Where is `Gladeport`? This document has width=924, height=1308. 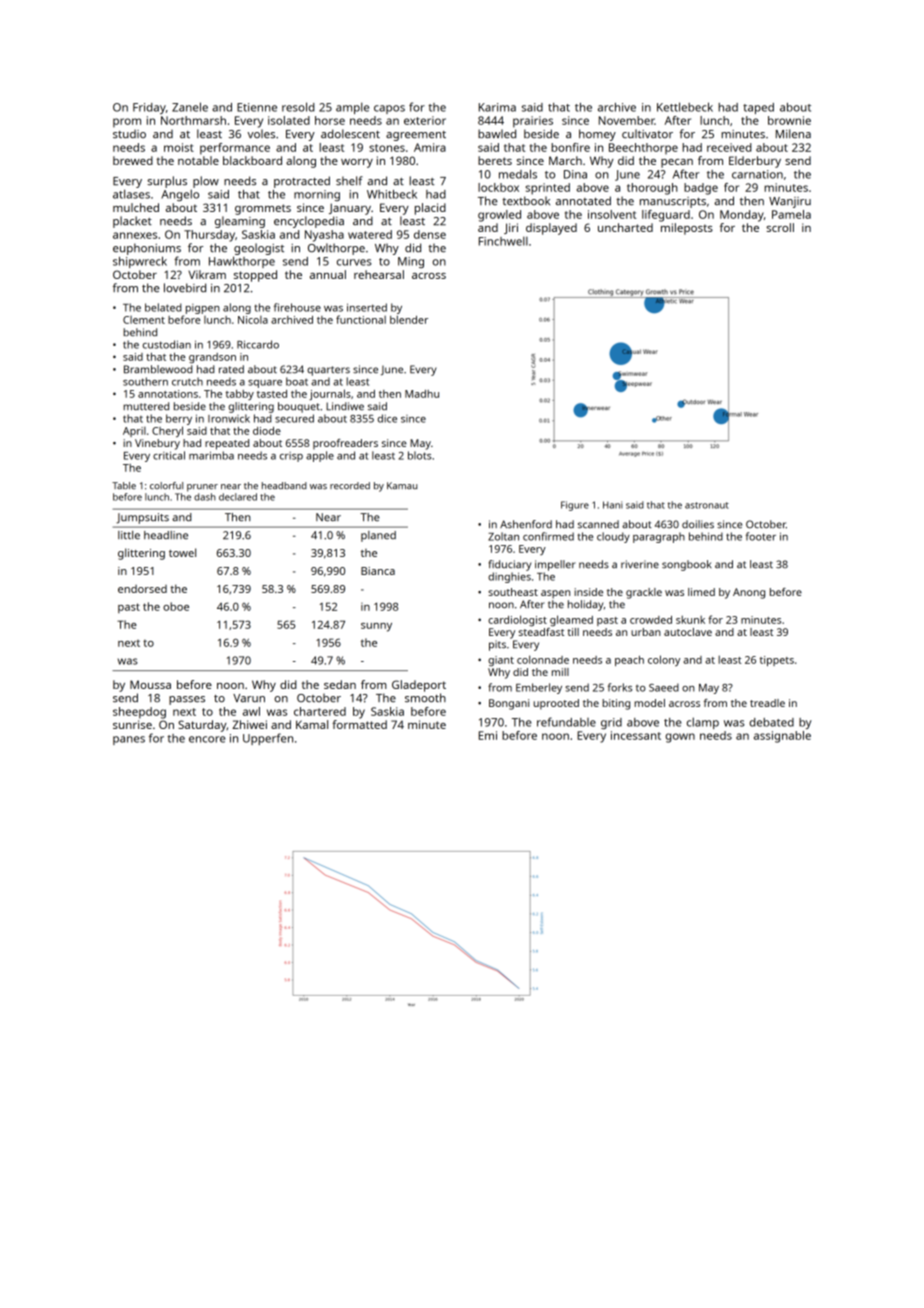
Gladeport is located at coordinates (419, 686).
